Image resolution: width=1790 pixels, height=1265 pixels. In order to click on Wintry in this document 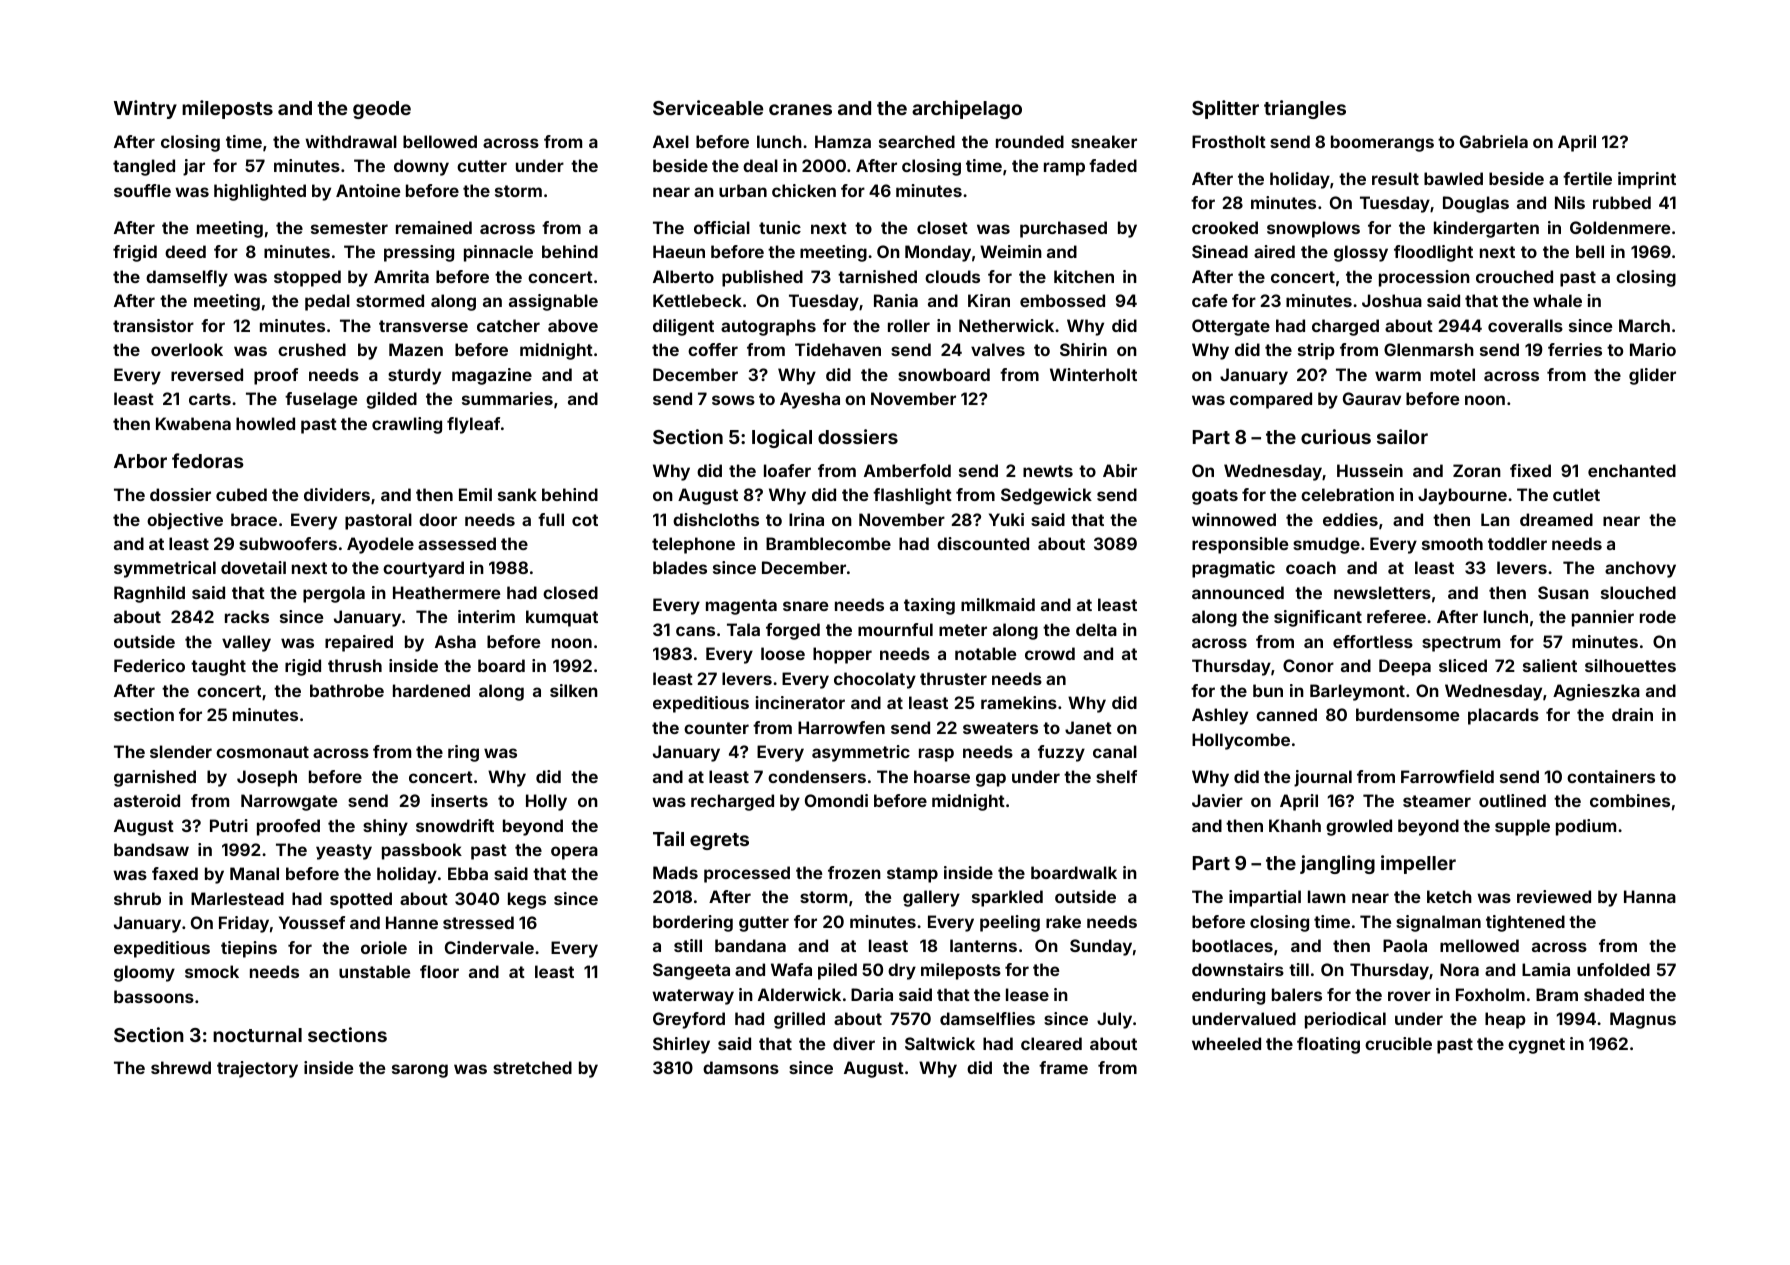, I will do `click(145, 109)`.
